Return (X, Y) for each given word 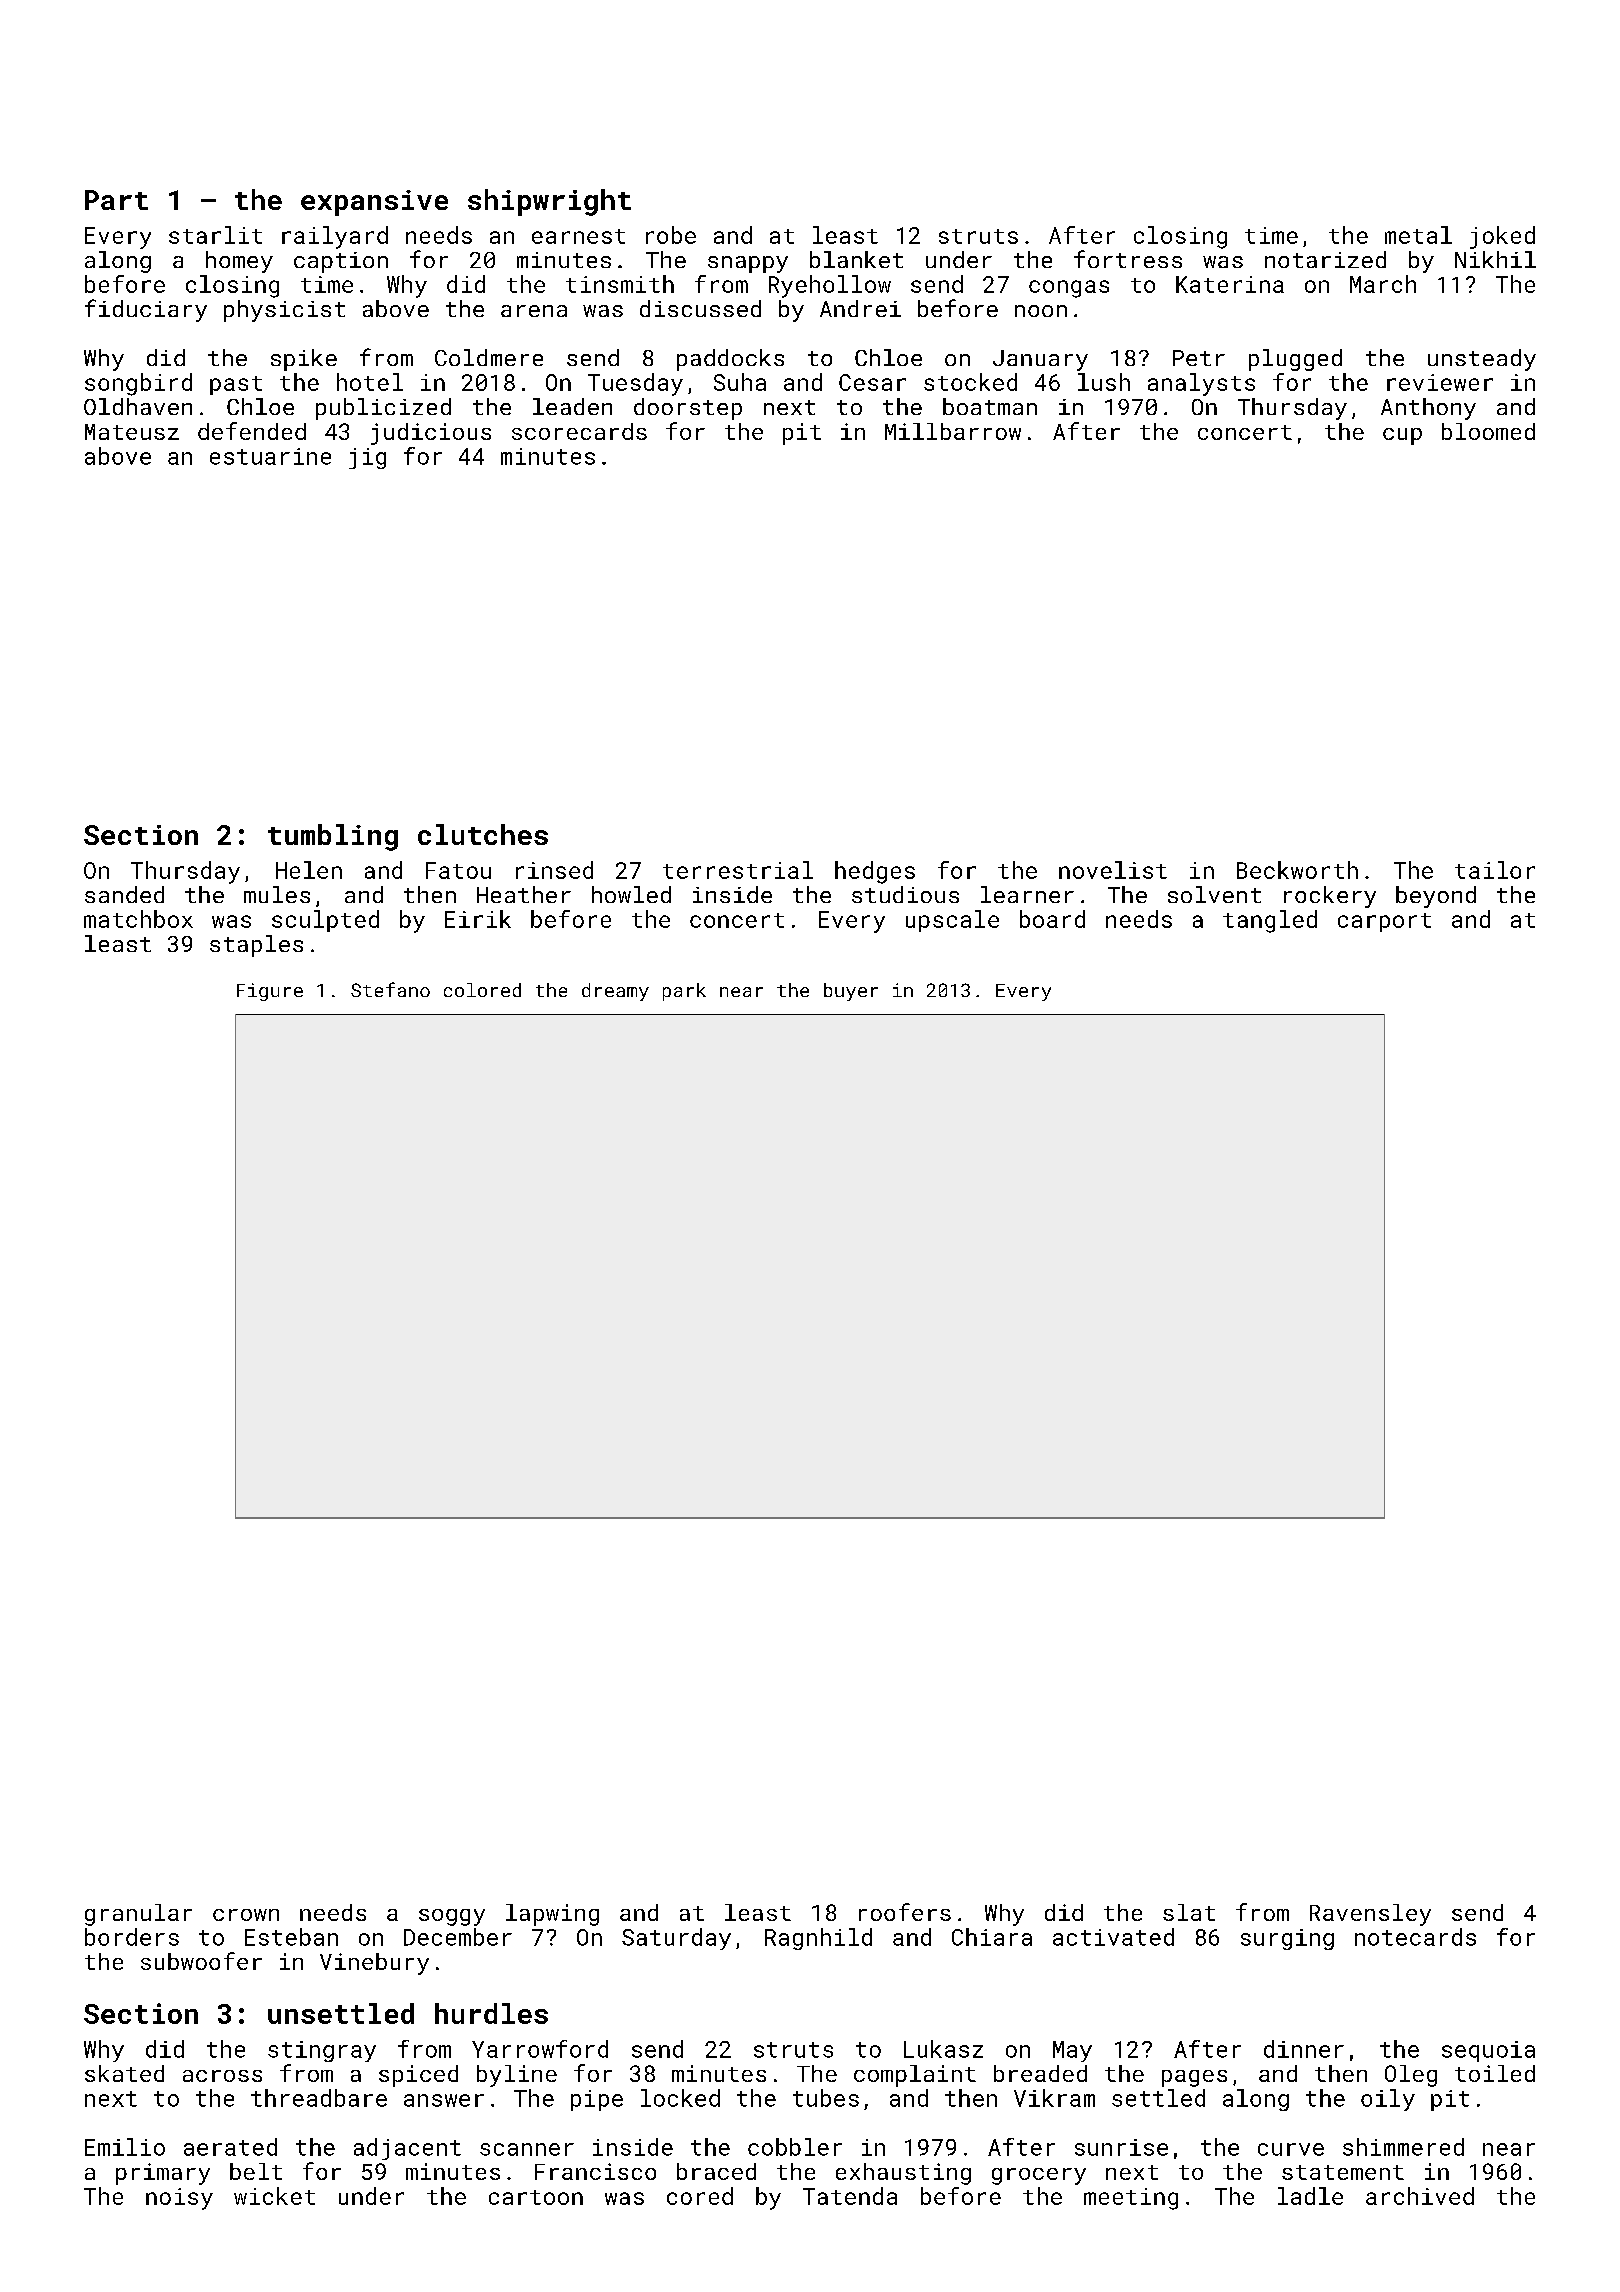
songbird (138, 384)
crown (246, 1915)
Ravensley (1370, 1915)
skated (124, 2073)
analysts (1201, 384)
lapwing (552, 1915)
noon (1041, 311)
